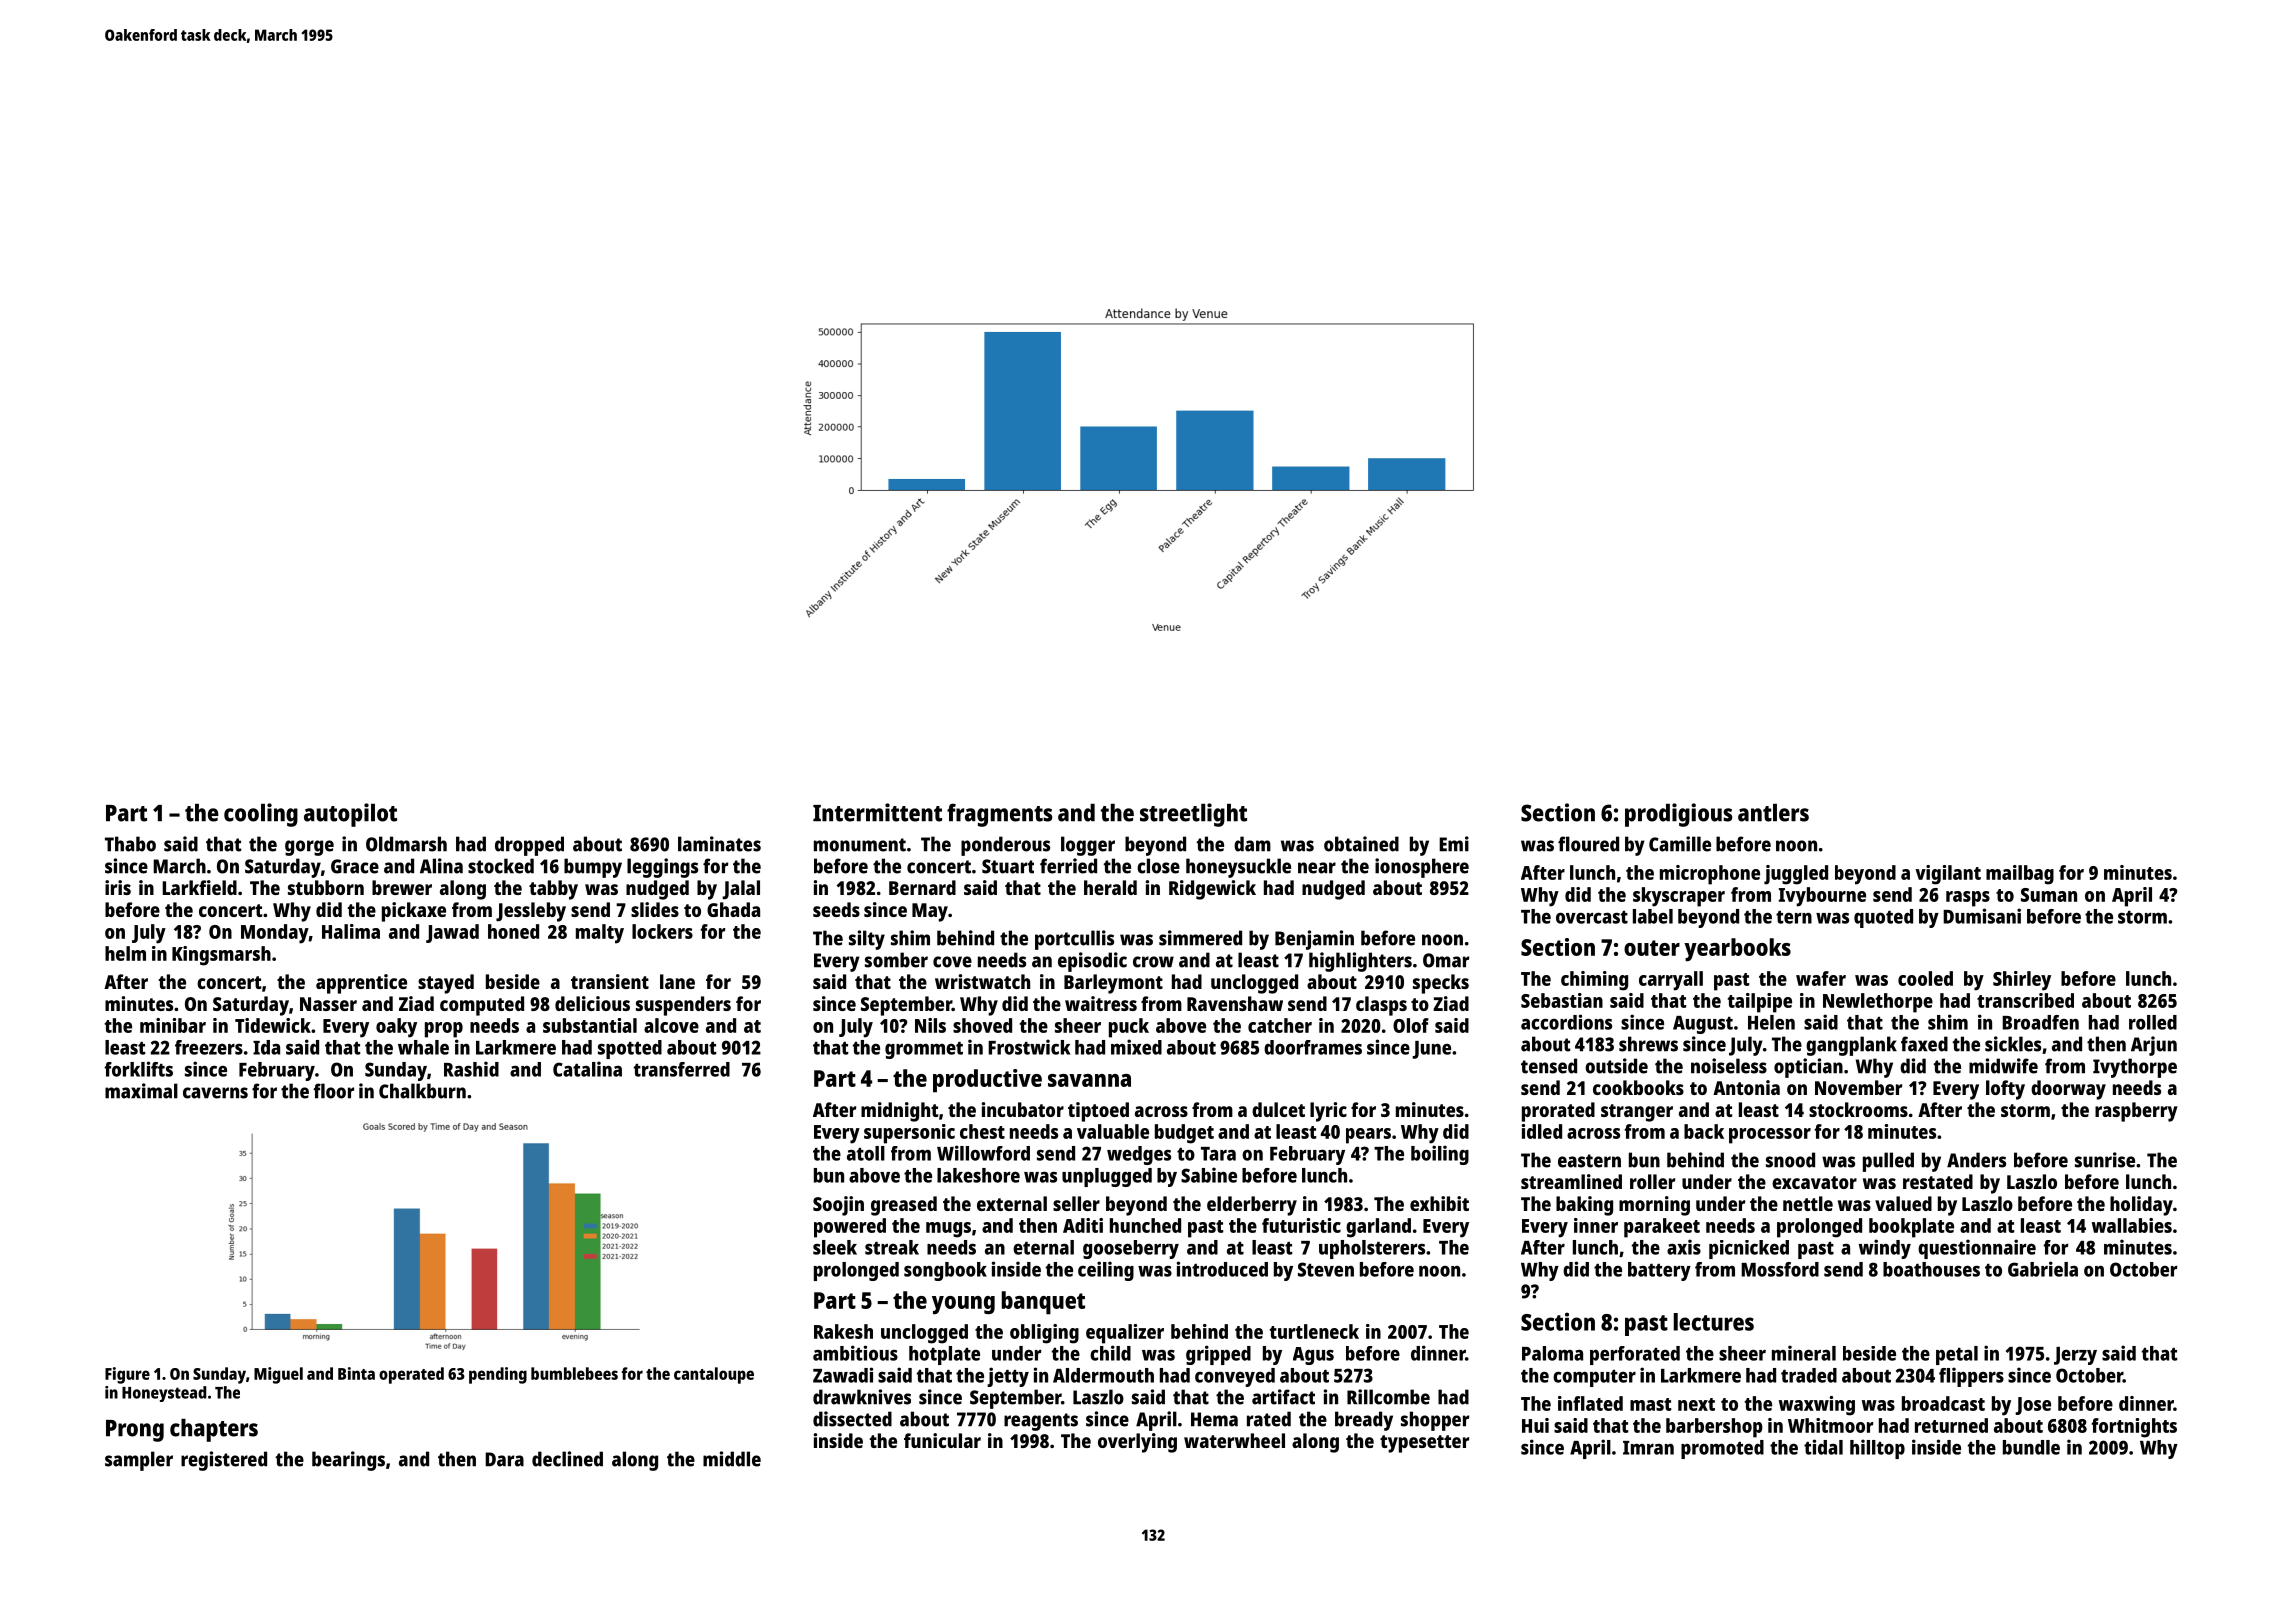  What do you see at coordinates (719, 844) in the image?
I see `laminates` at bounding box center [719, 844].
